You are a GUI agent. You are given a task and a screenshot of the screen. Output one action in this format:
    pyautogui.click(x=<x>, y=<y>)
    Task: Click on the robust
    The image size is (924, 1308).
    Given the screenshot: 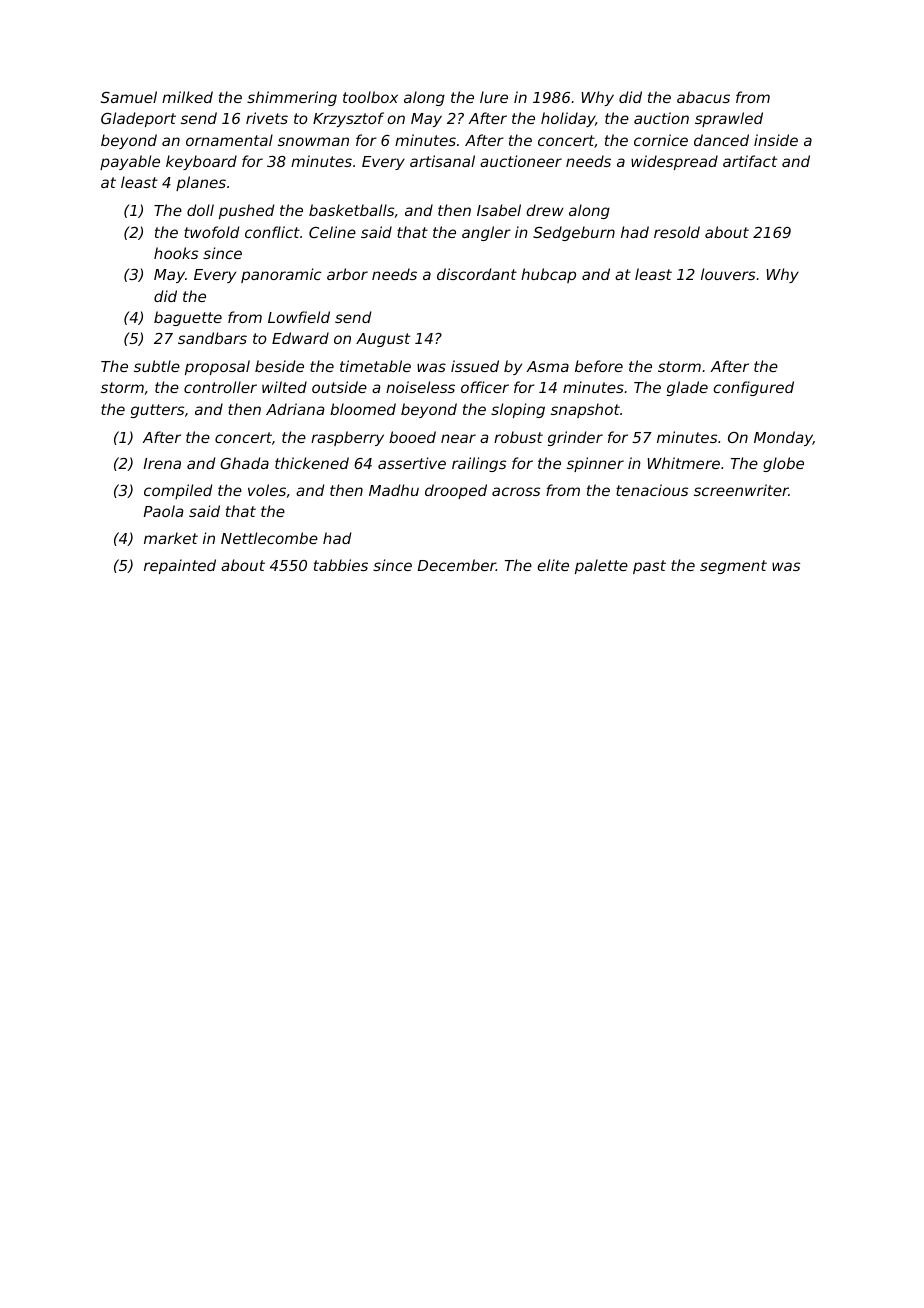 What is the action you would take?
    pyautogui.click(x=518, y=437)
